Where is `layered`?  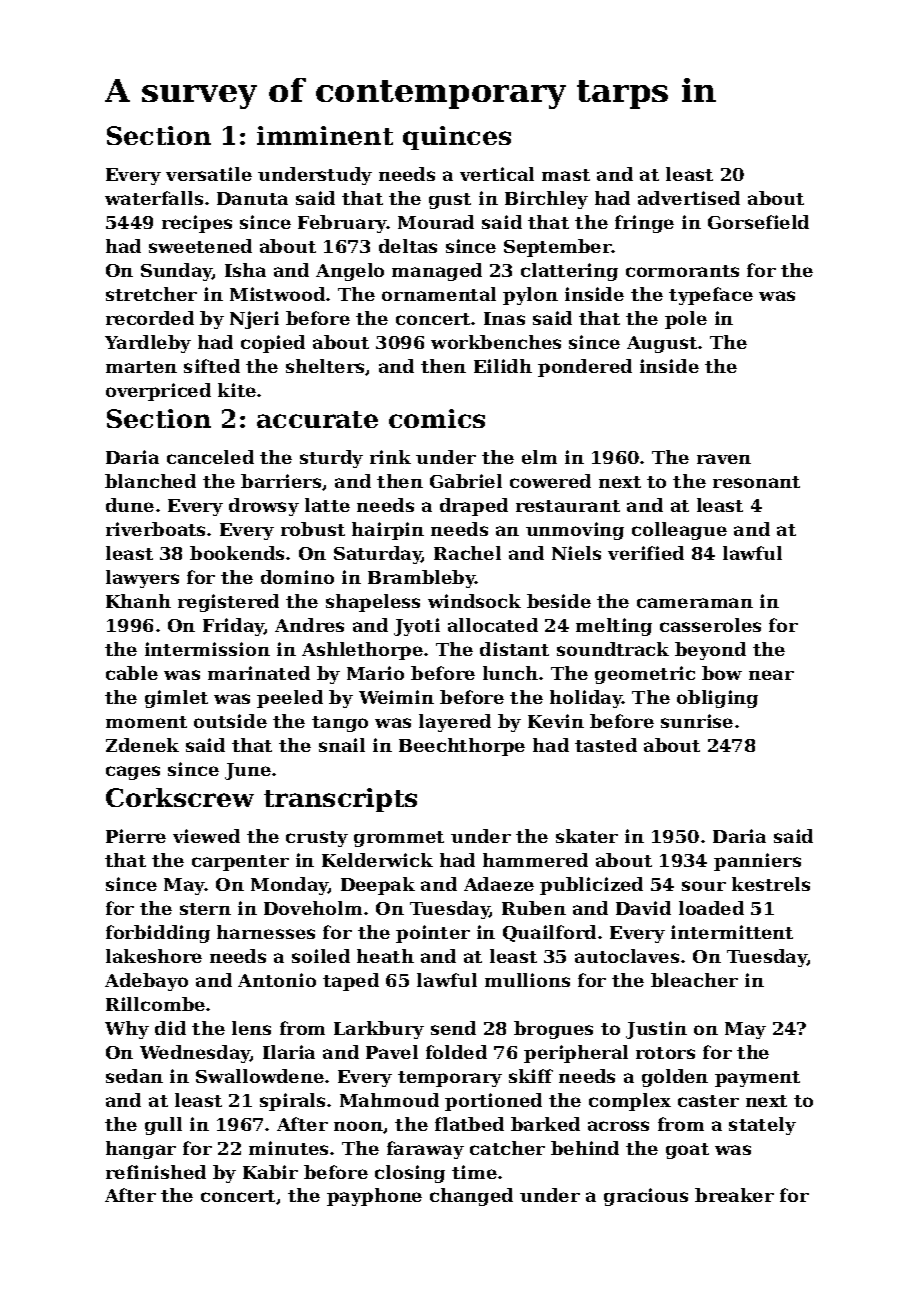
layered is located at coordinates (455, 723).
